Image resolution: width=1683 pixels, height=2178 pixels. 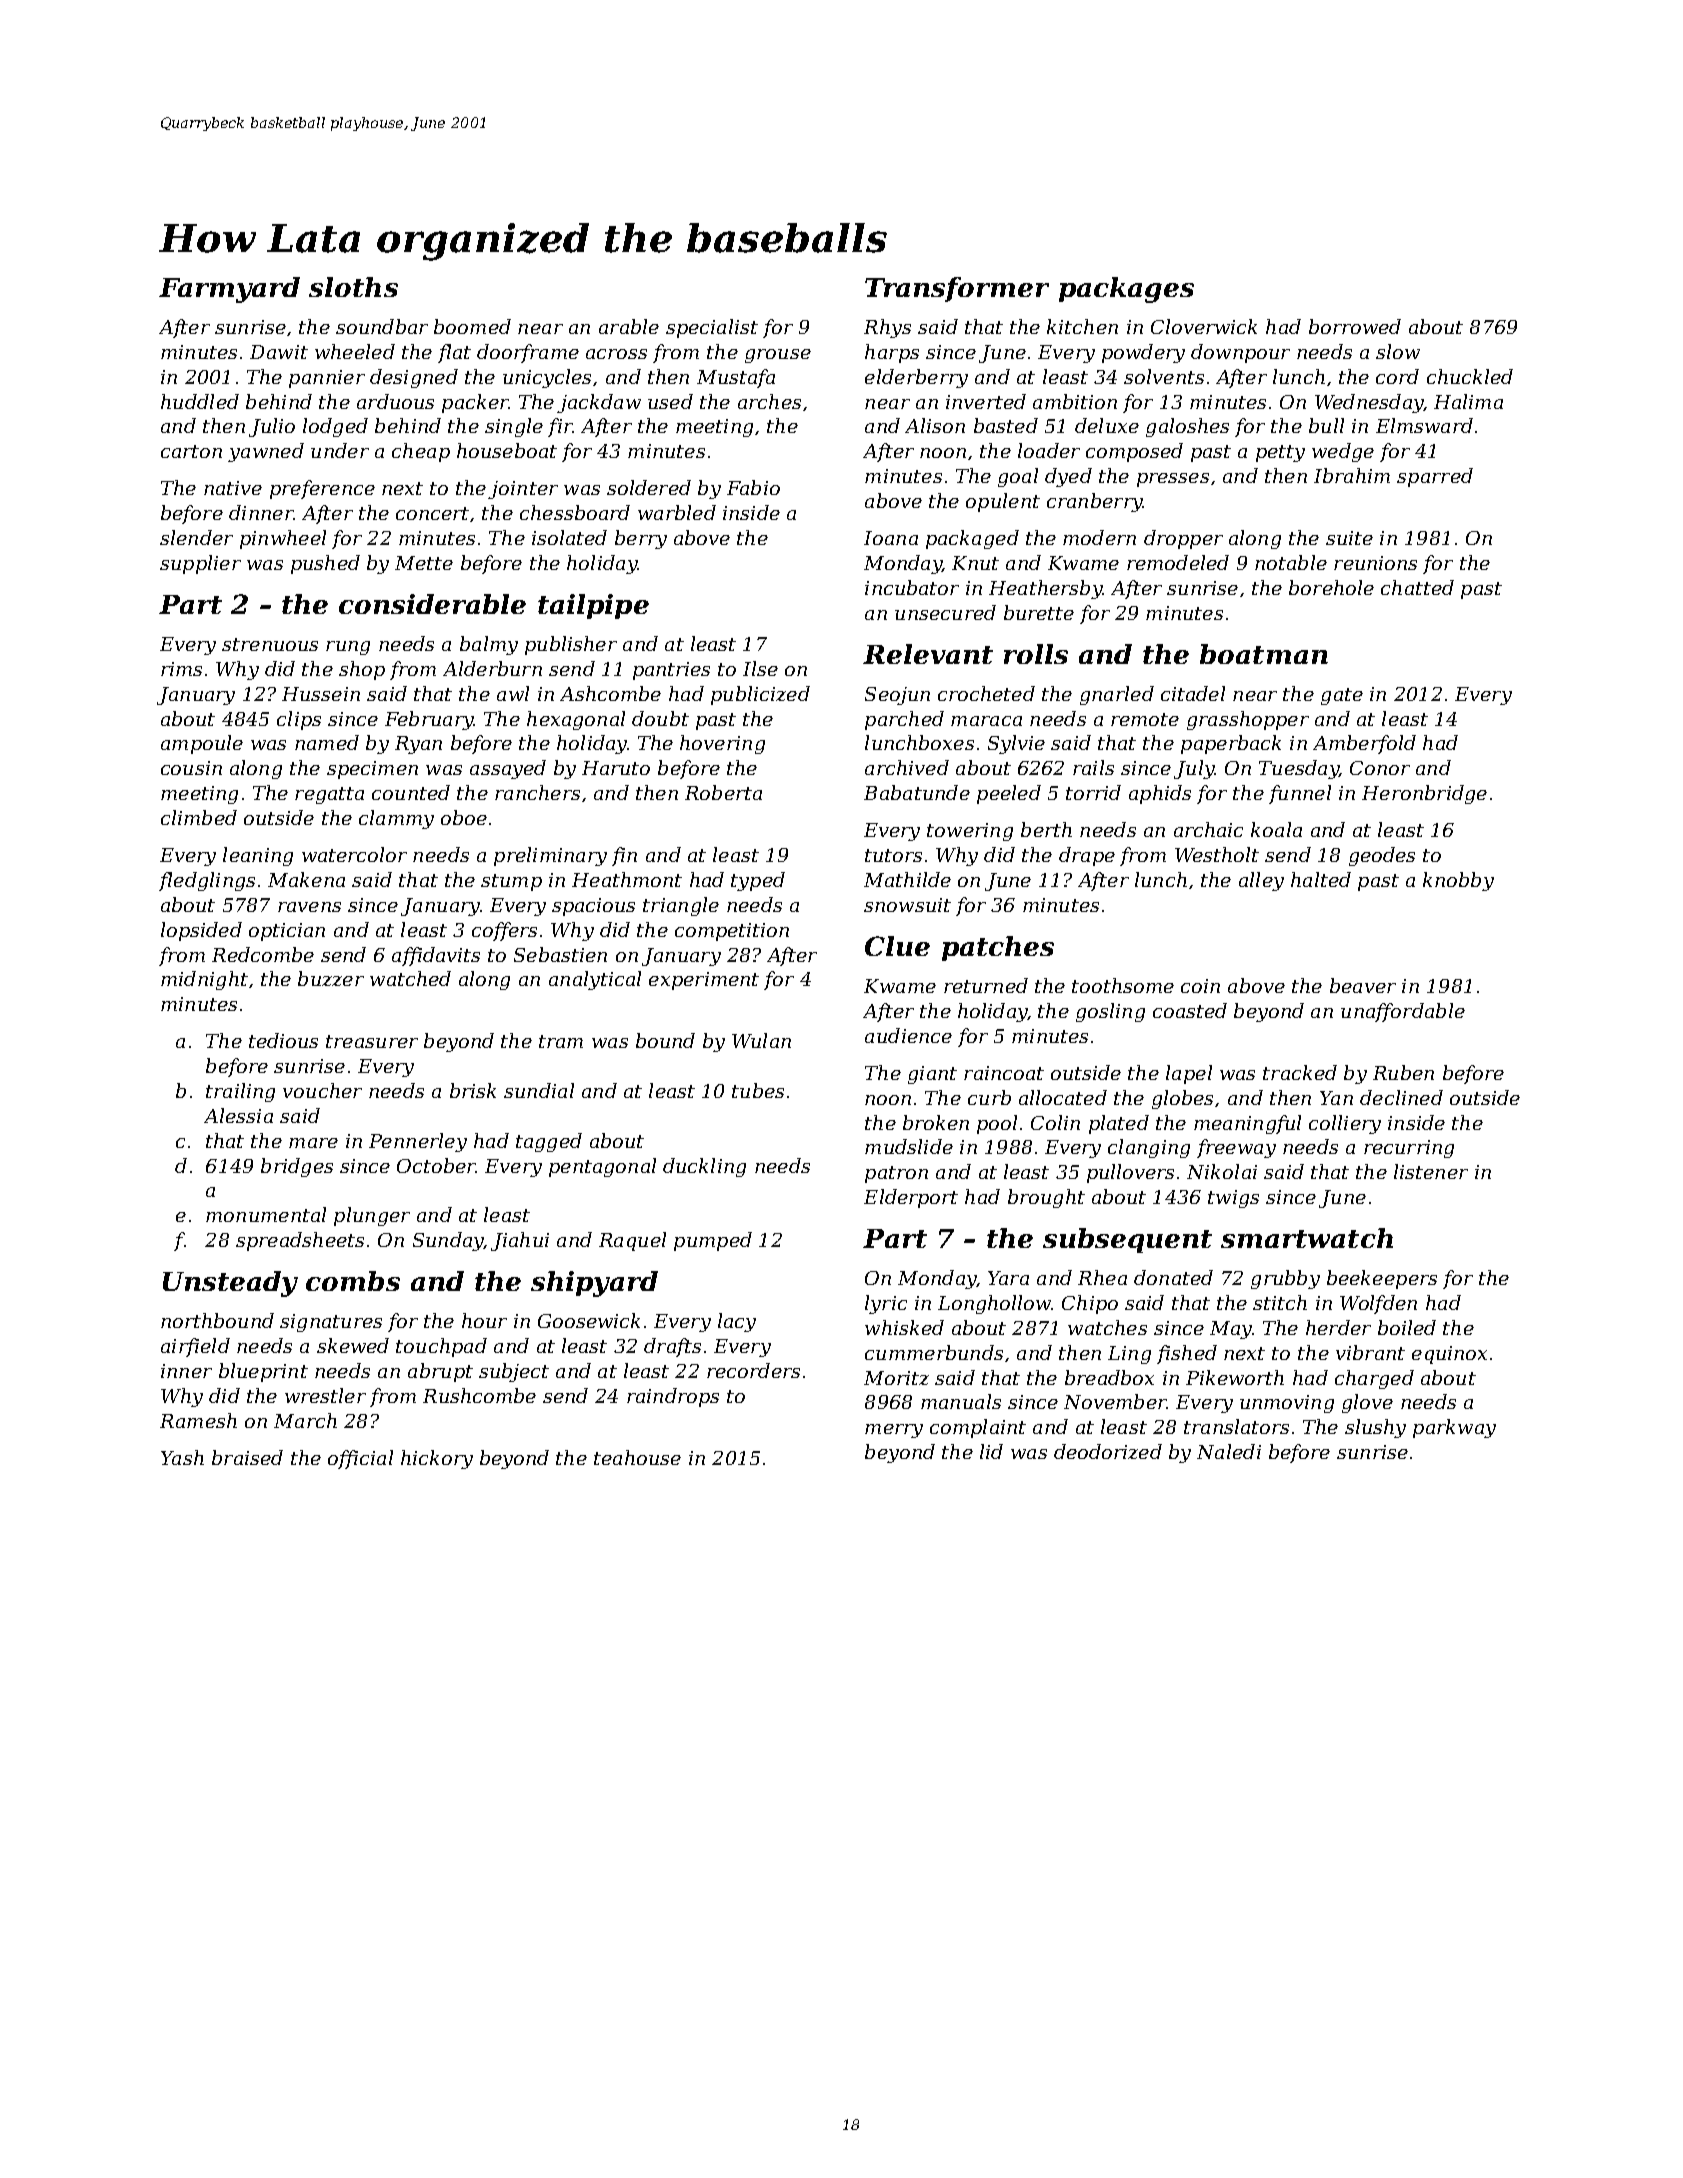 What do you see at coordinates (181, 669) in the image?
I see `rims` at bounding box center [181, 669].
